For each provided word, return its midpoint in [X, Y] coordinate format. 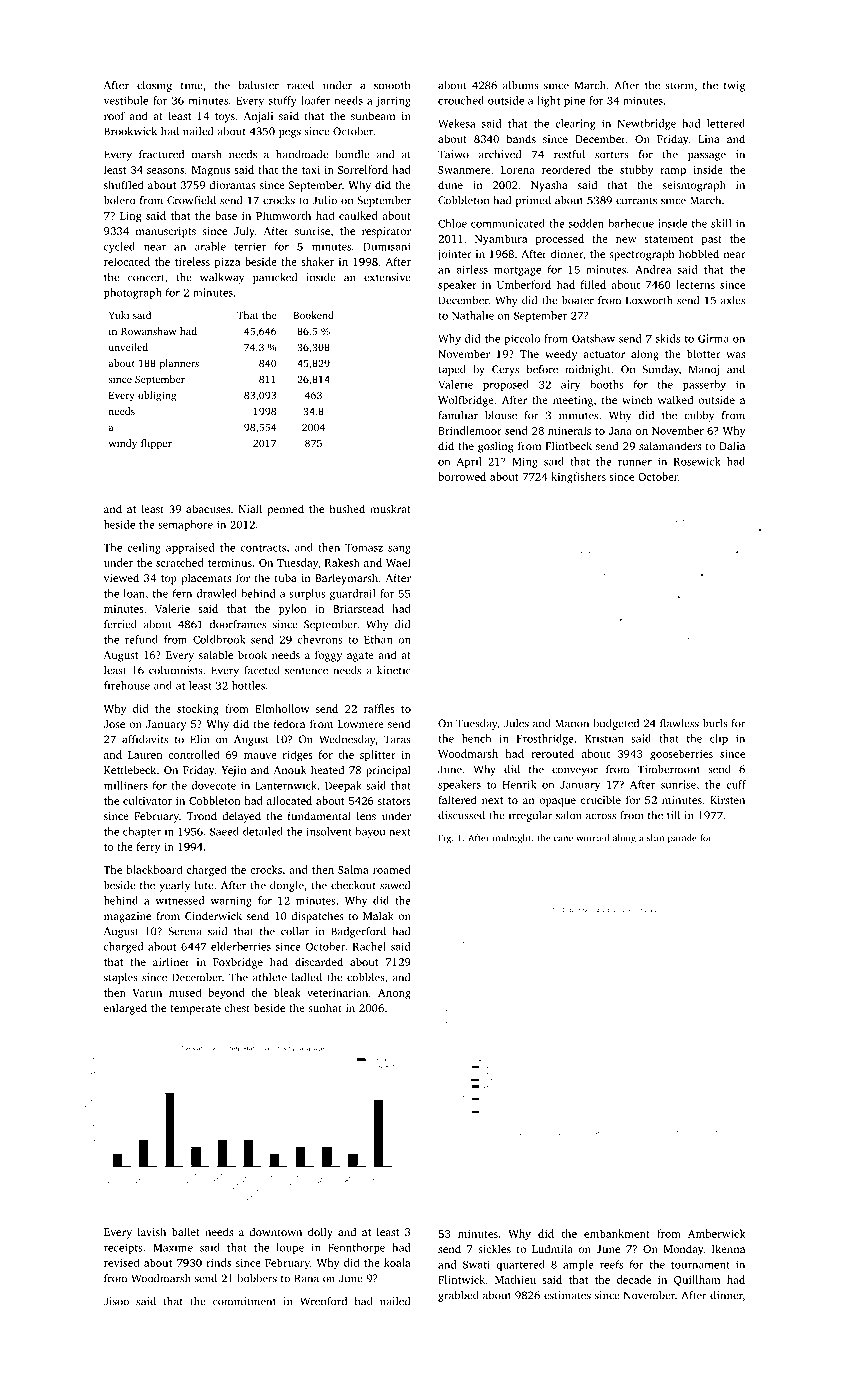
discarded [319, 961]
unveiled [128, 347]
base [226, 215]
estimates [567, 1295]
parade [682, 839]
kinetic [394, 670]
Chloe [452, 223]
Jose [114, 724]
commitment [244, 1301]
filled [593, 284]
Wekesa [457, 123]
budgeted [616, 724]
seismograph [694, 186]
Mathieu [515, 1279]
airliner [171, 961]
